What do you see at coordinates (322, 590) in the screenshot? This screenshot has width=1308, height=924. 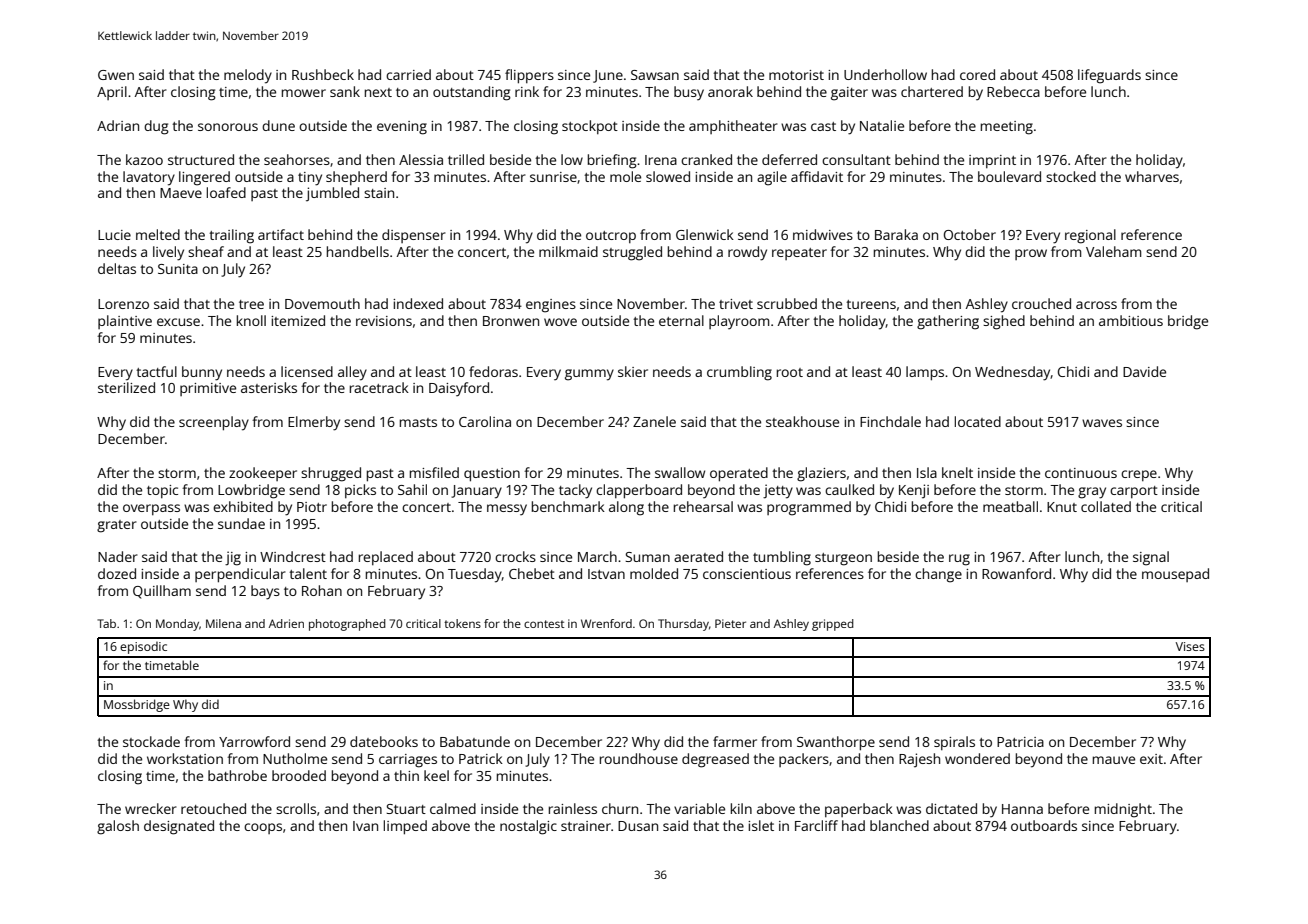 I see `Rohan` at bounding box center [322, 590].
